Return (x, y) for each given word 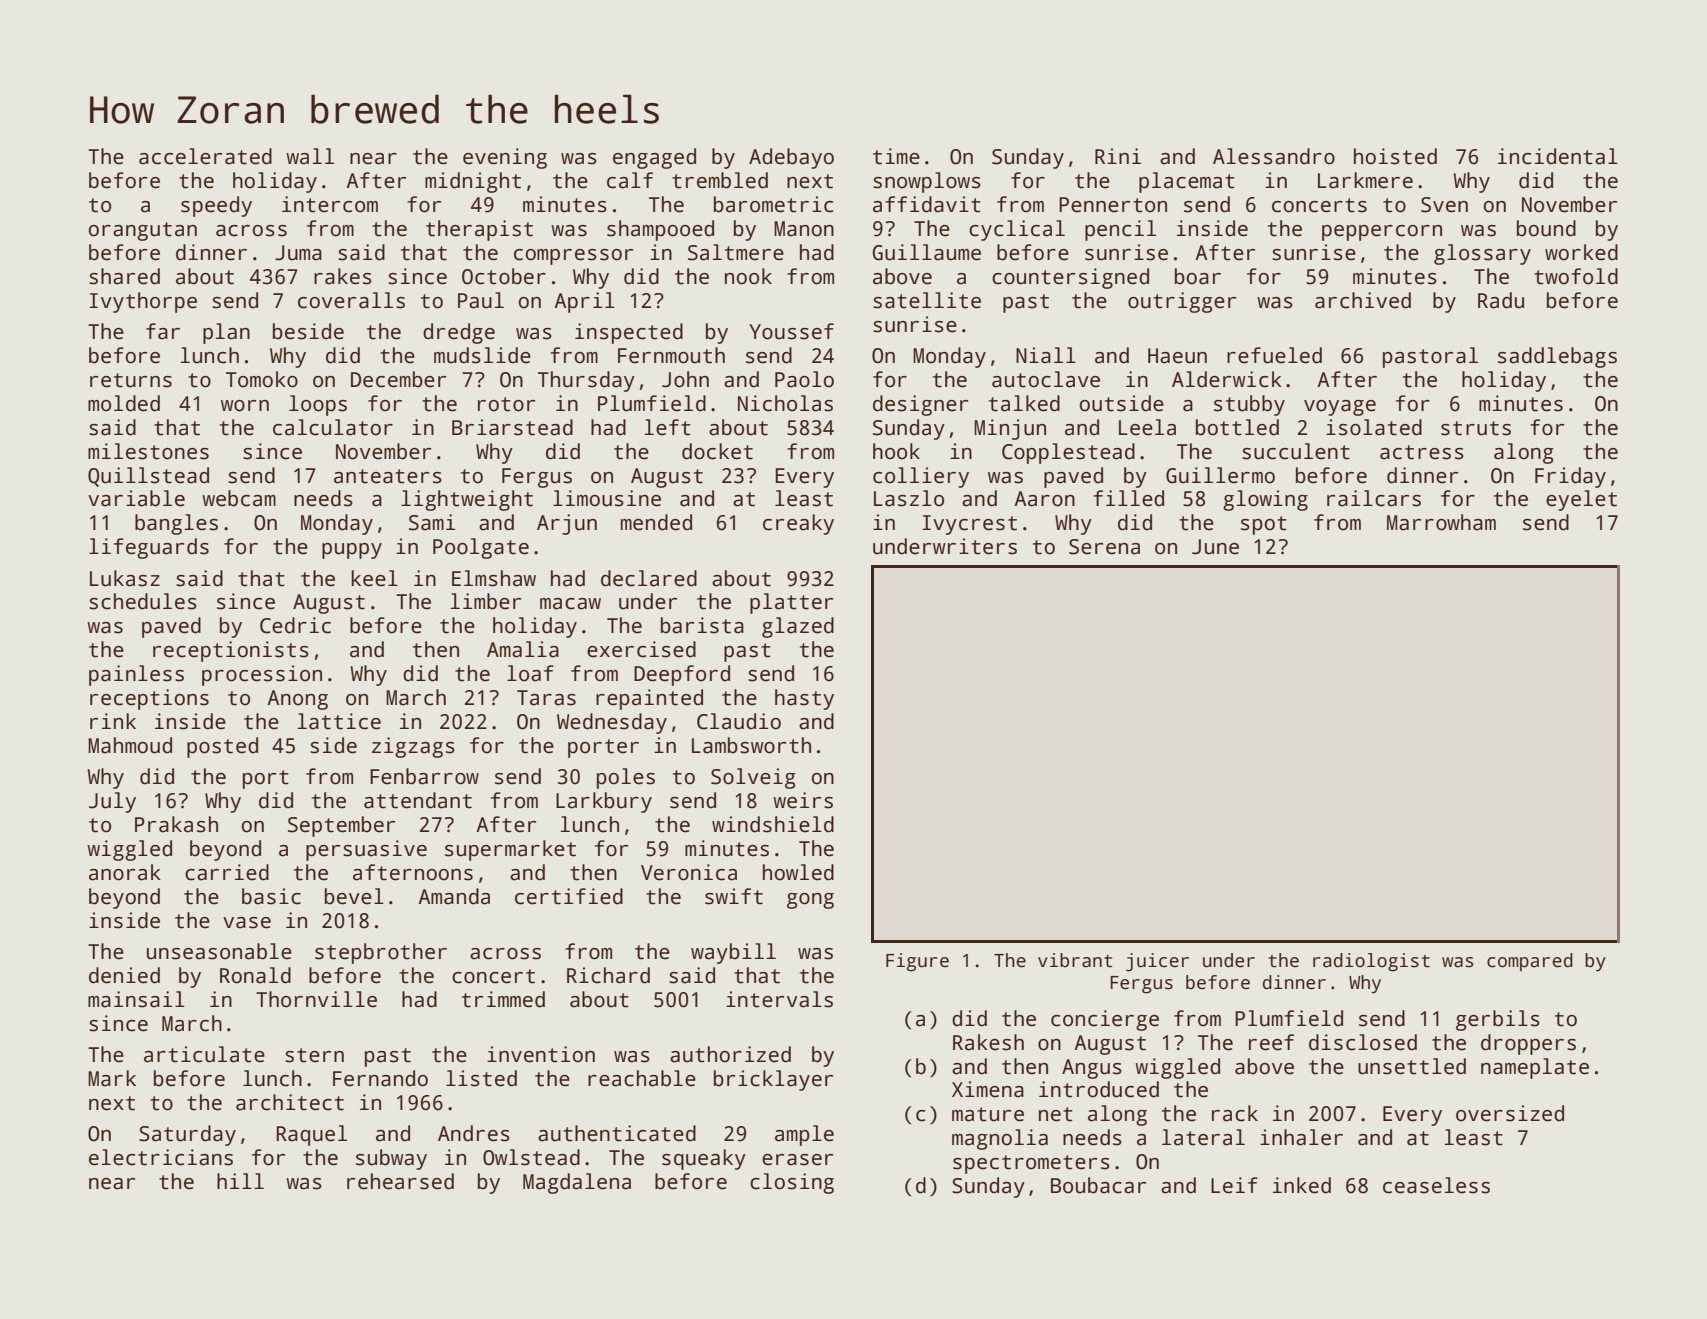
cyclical (1017, 230)
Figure (917, 962)
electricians (161, 1157)
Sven (1444, 205)
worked (1581, 252)
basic (271, 896)
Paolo (804, 379)
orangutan (142, 231)
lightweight (467, 500)
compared (1530, 962)
